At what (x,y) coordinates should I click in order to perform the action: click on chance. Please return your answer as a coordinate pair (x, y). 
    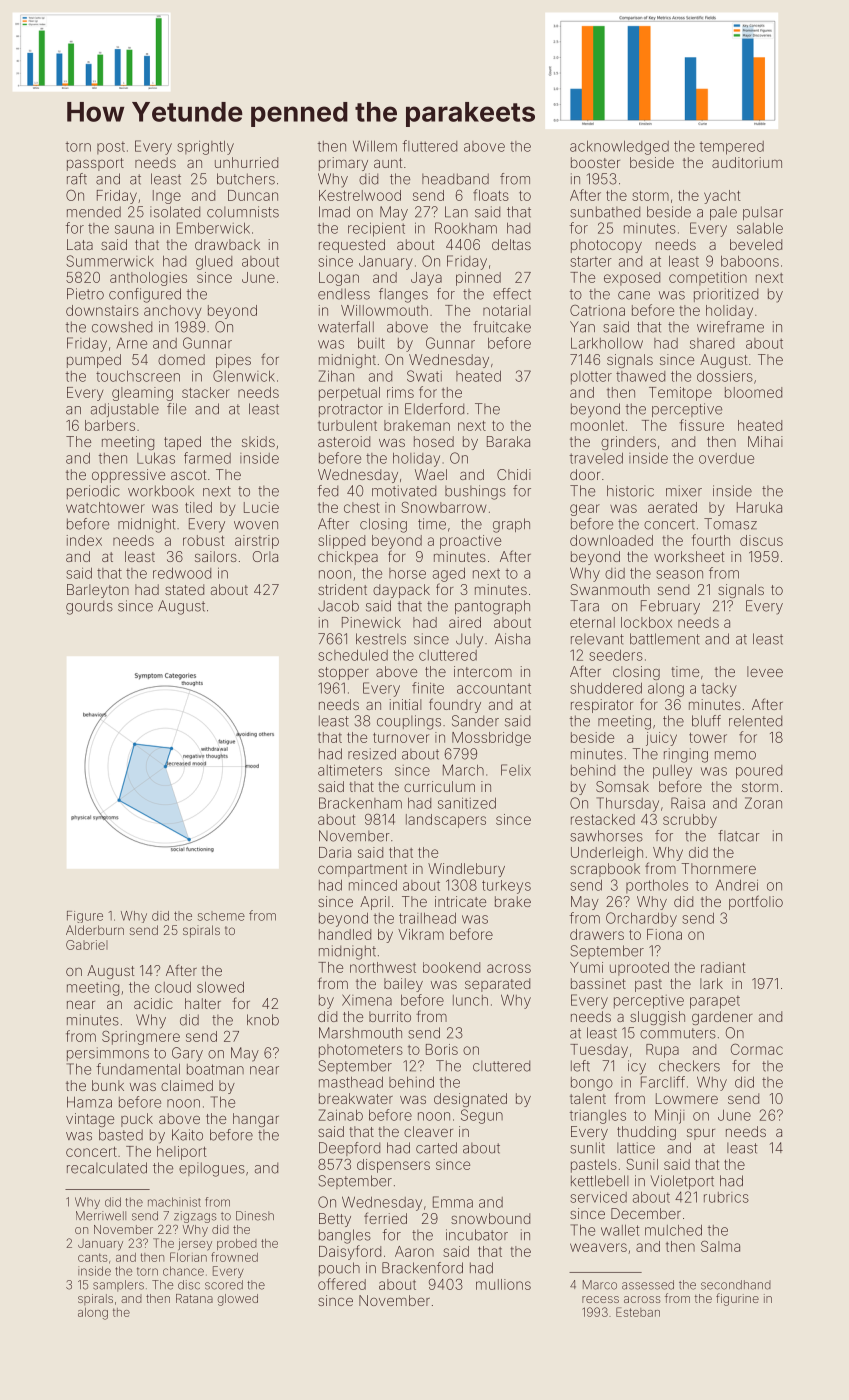
    Looking at the image, I should click on (183, 1271).
